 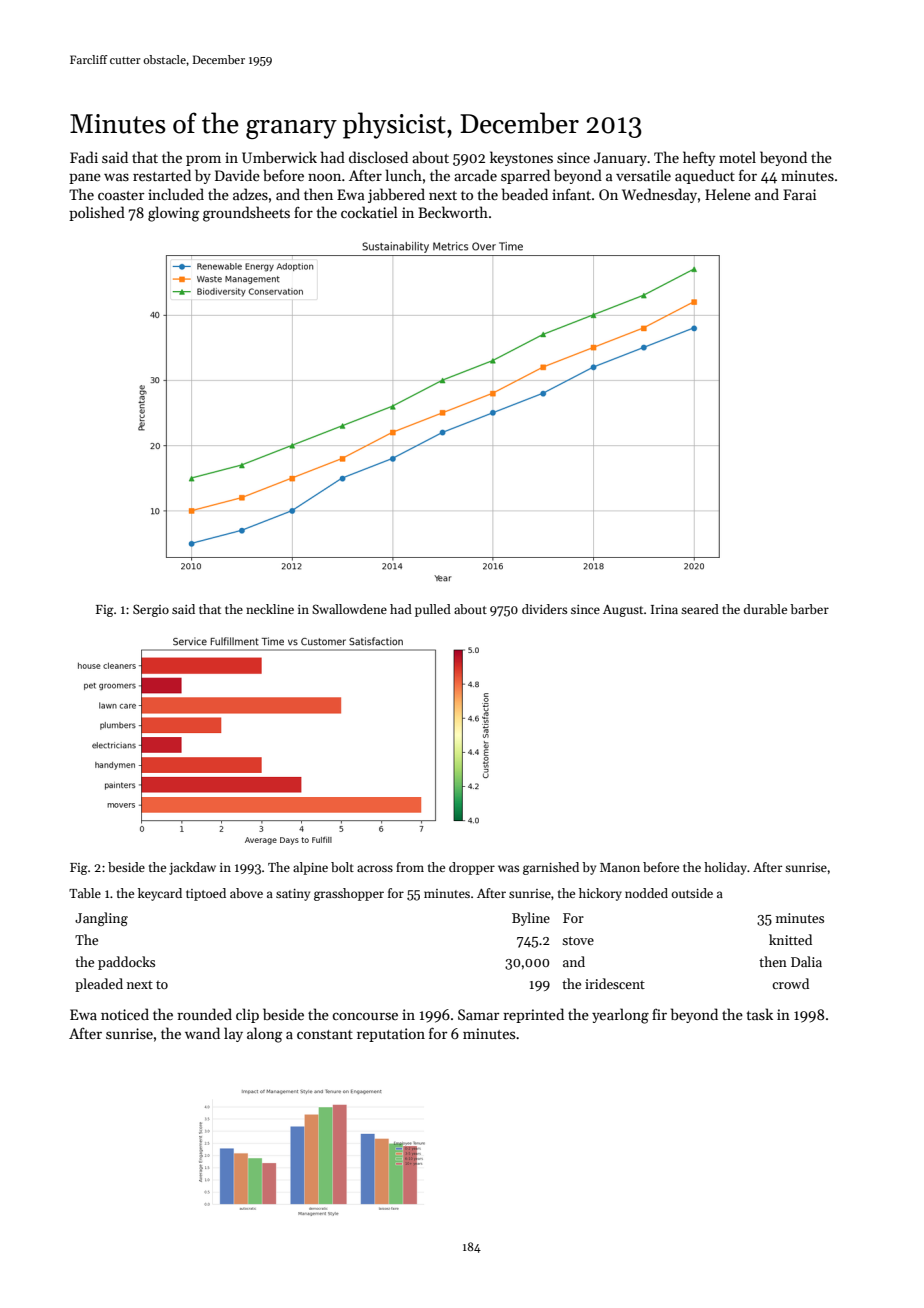 What do you see at coordinates (725, 868) in the page?
I see `holiday` at bounding box center [725, 868].
